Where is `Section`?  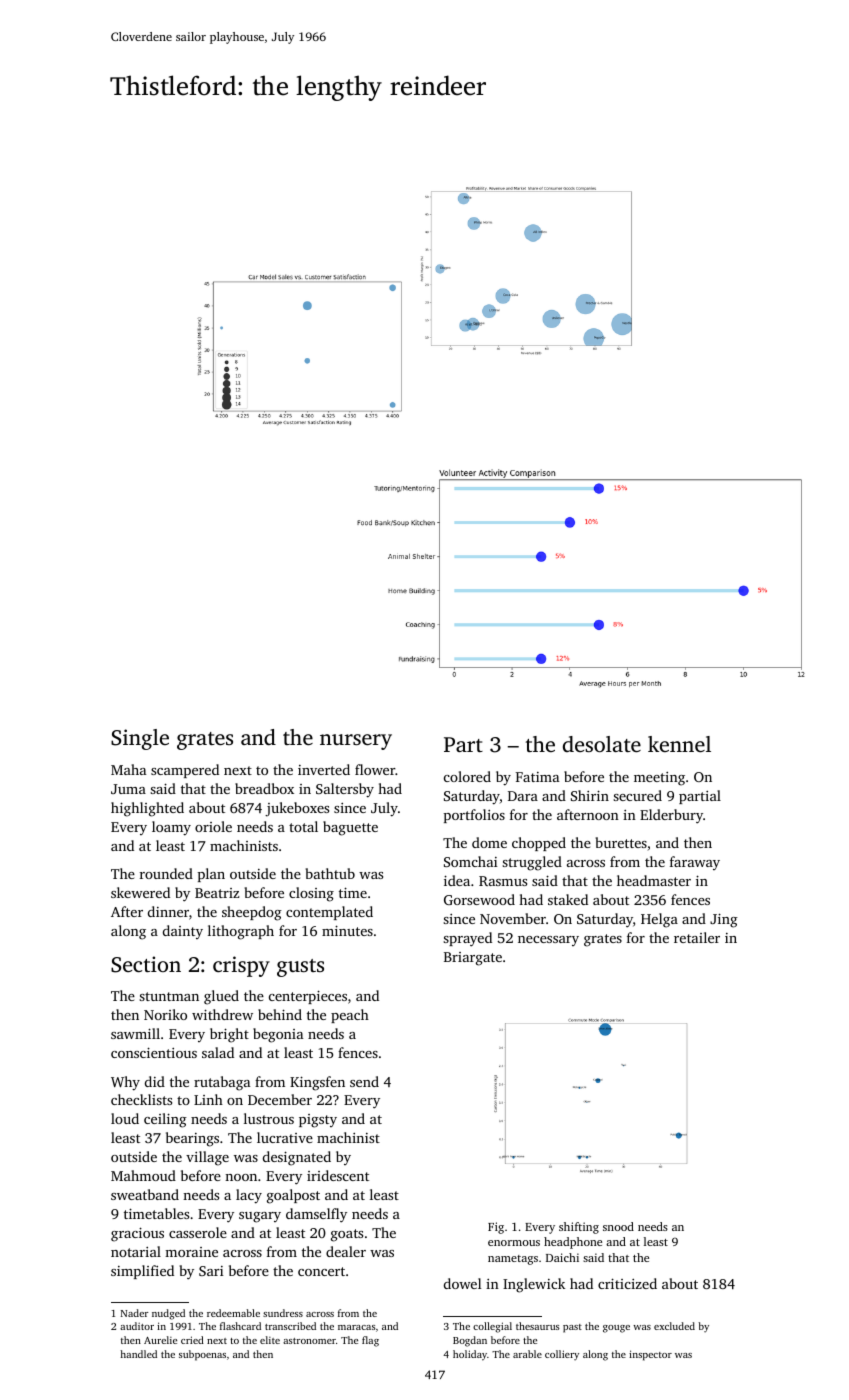
Section is located at coordinates (146, 964).
